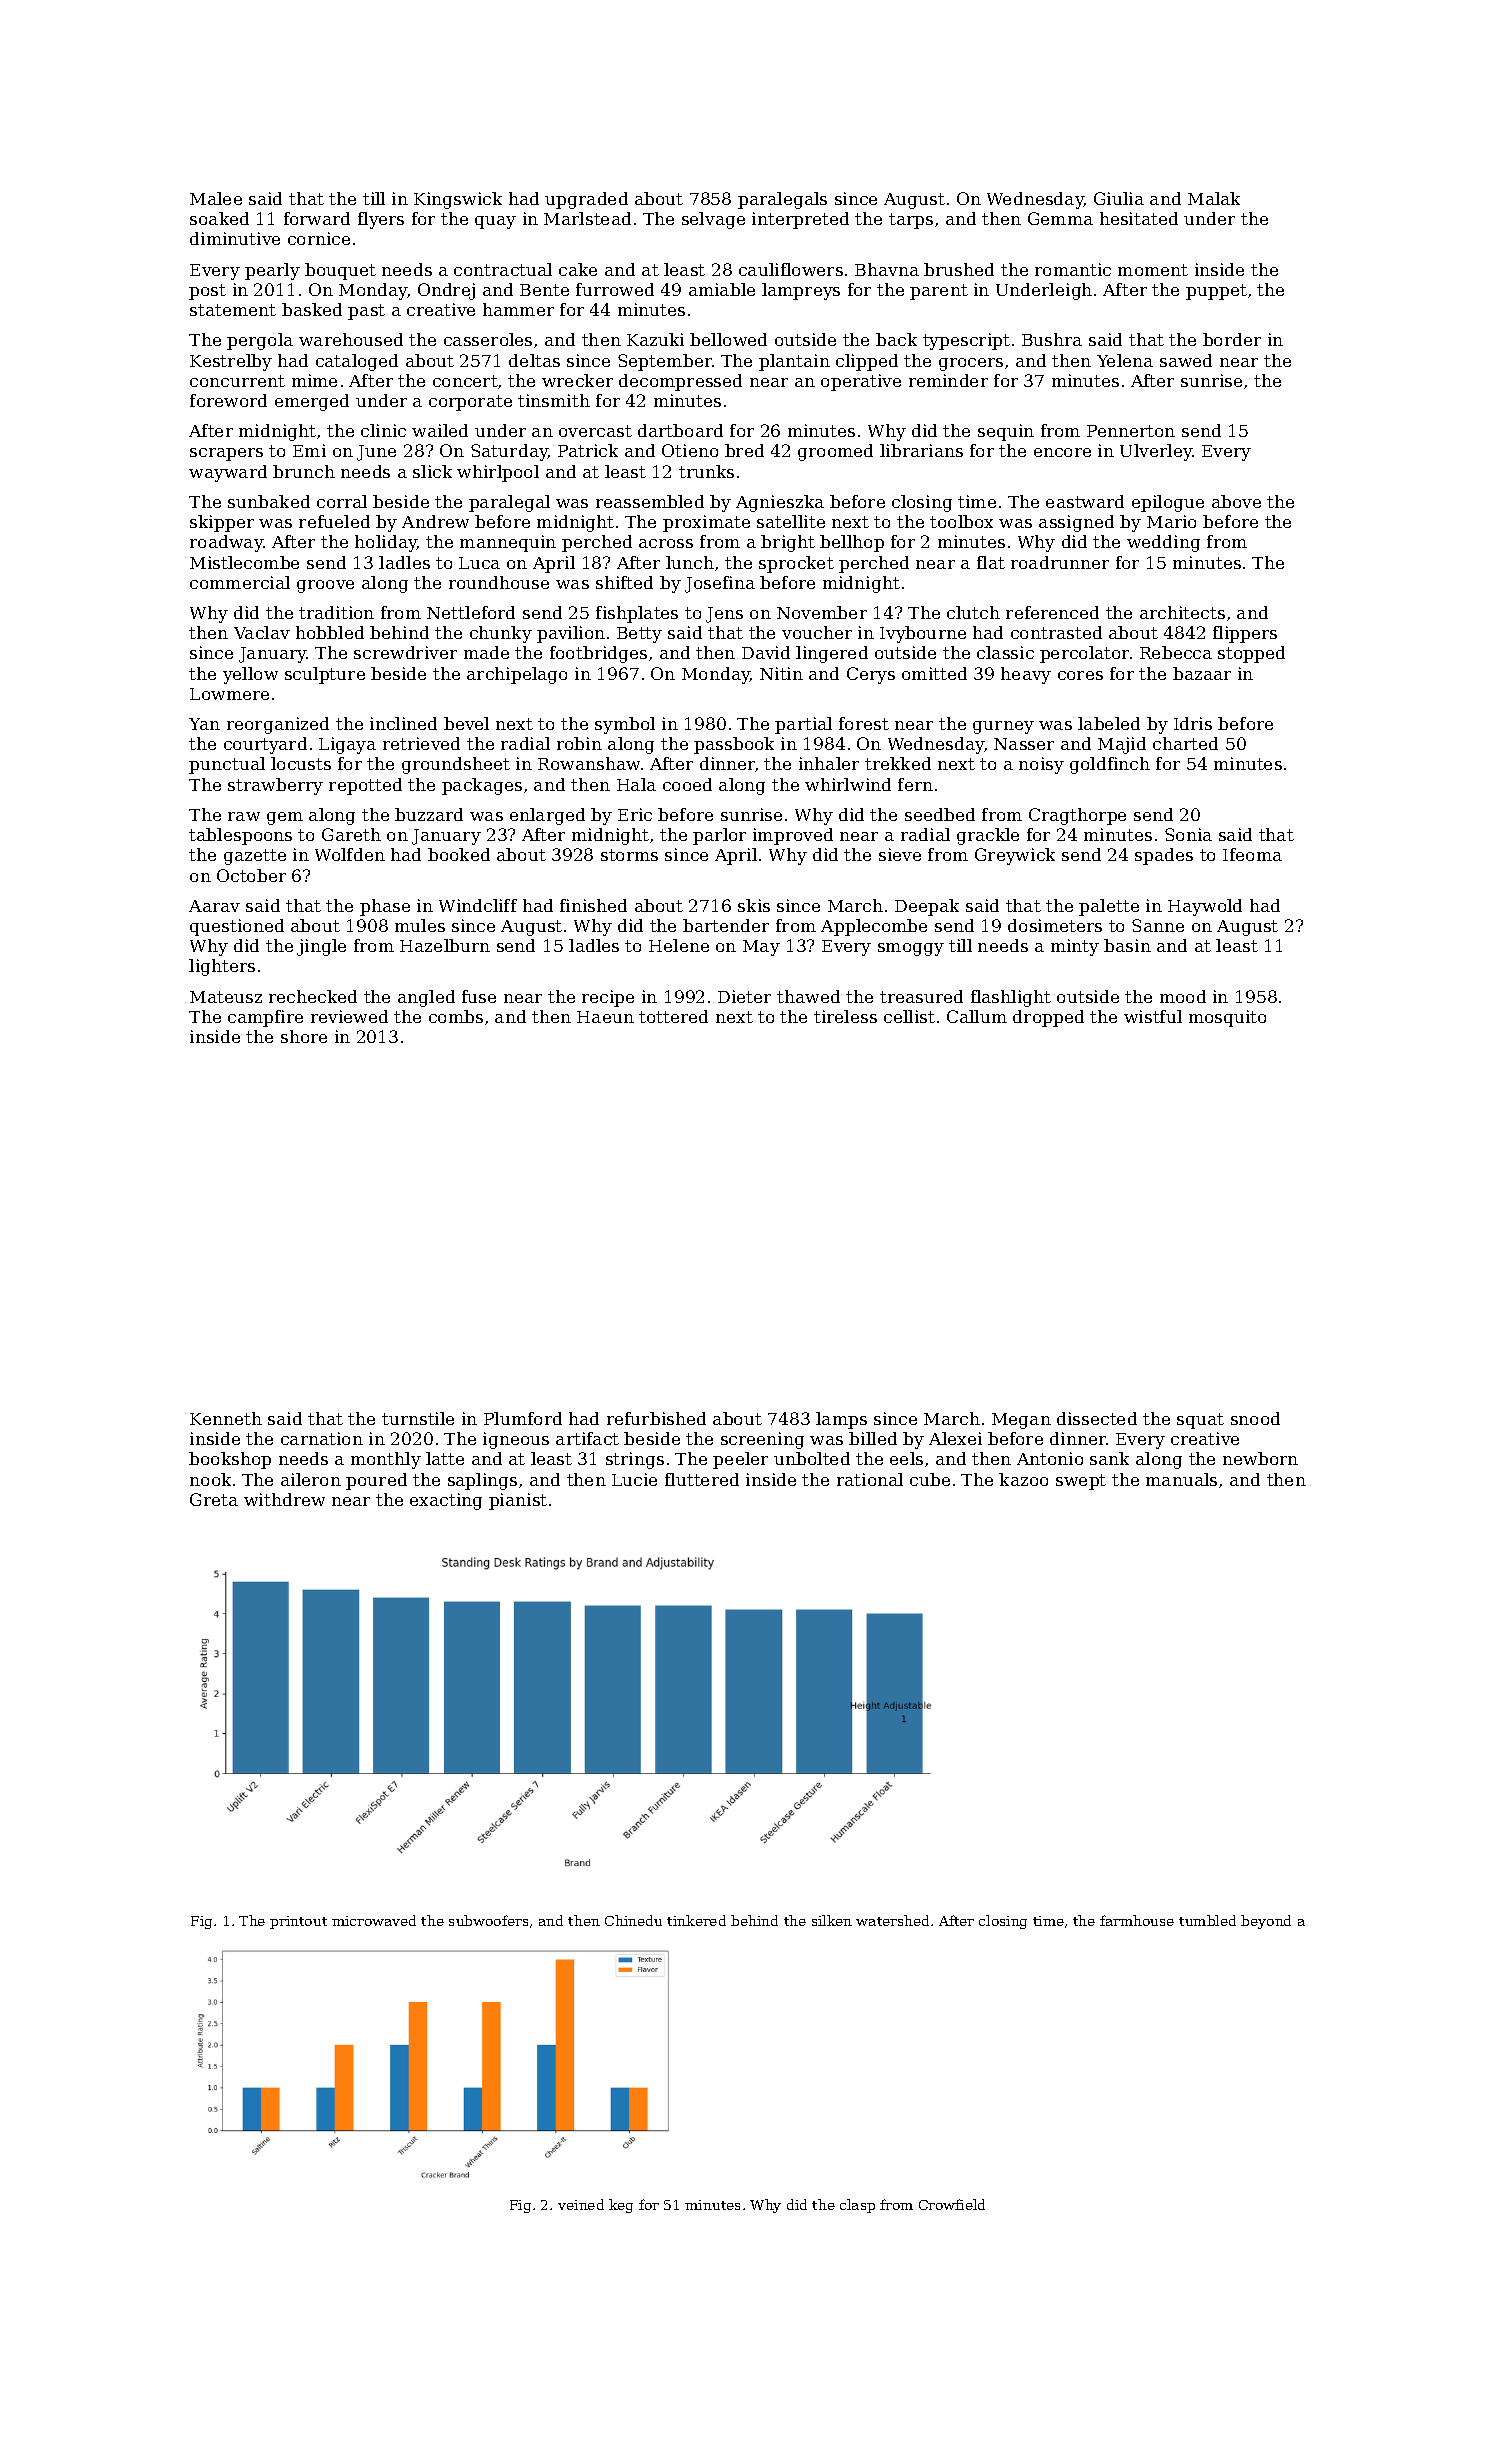 The image size is (1496, 2464). Describe the element at coordinates (1137, 1920) in the screenshot. I see `farmhouse` at that location.
